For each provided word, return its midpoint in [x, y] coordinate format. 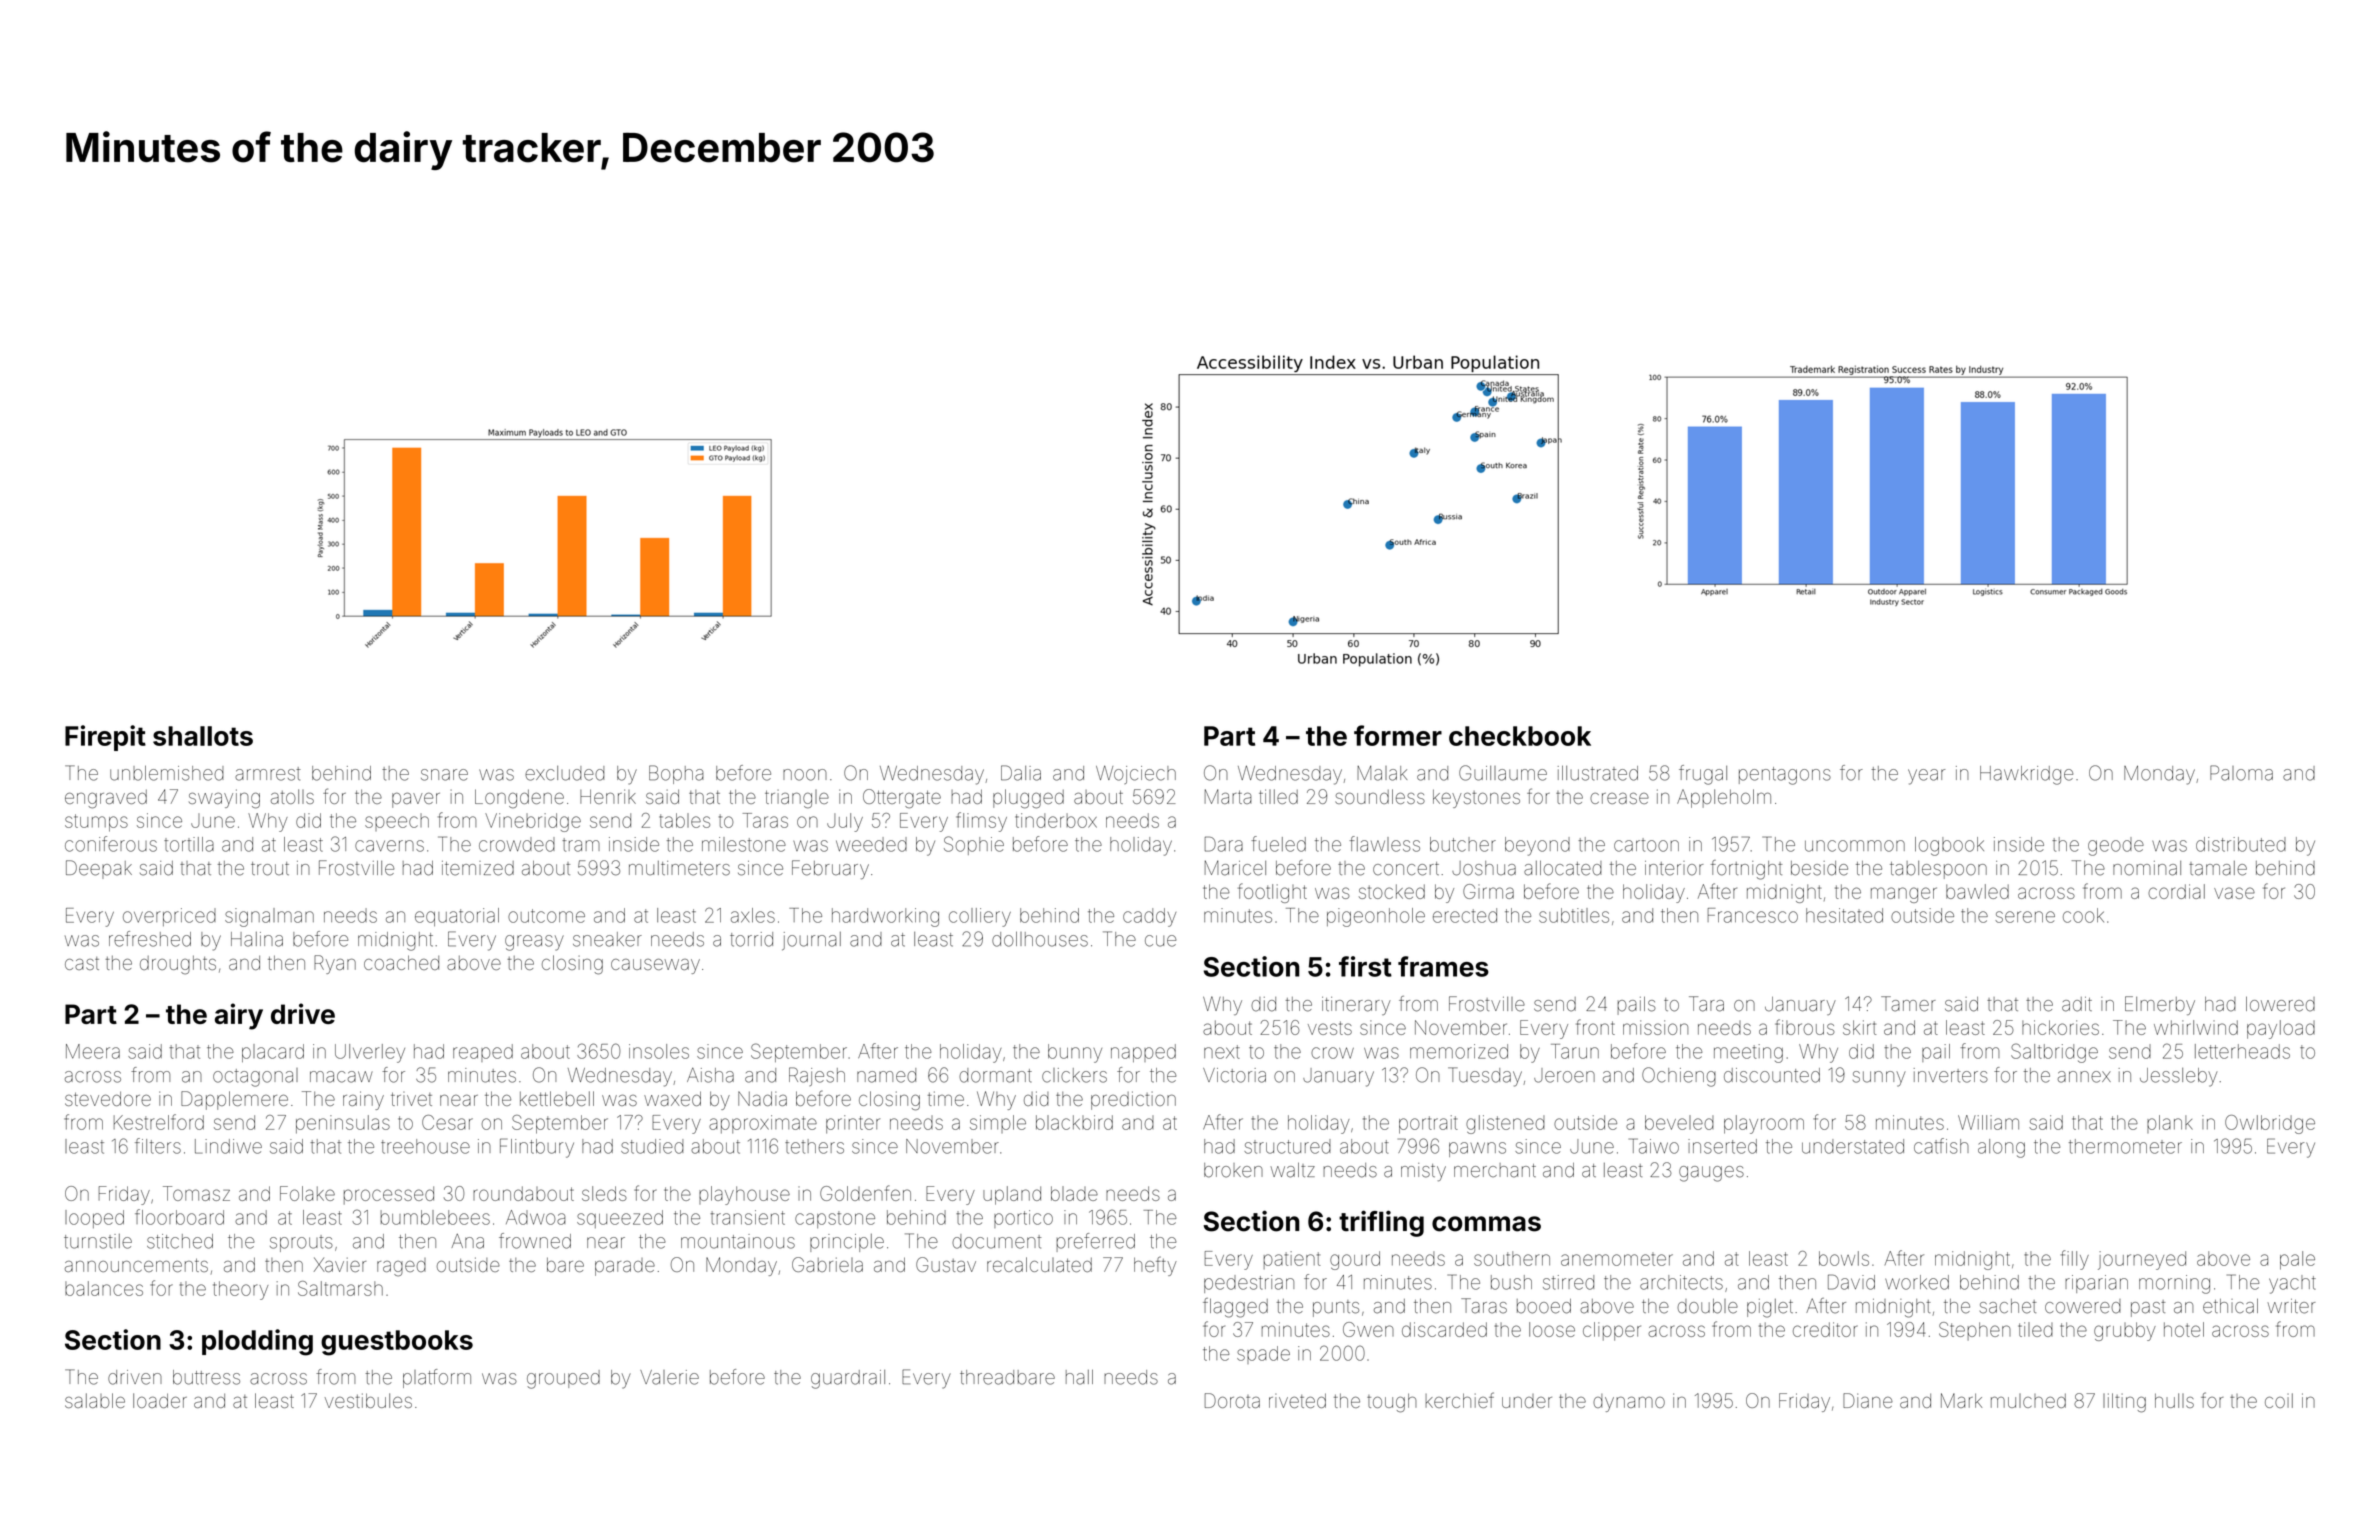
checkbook [1520, 736]
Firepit [105, 738]
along [2001, 1148]
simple [998, 1124]
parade [625, 1267]
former [1398, 735]
